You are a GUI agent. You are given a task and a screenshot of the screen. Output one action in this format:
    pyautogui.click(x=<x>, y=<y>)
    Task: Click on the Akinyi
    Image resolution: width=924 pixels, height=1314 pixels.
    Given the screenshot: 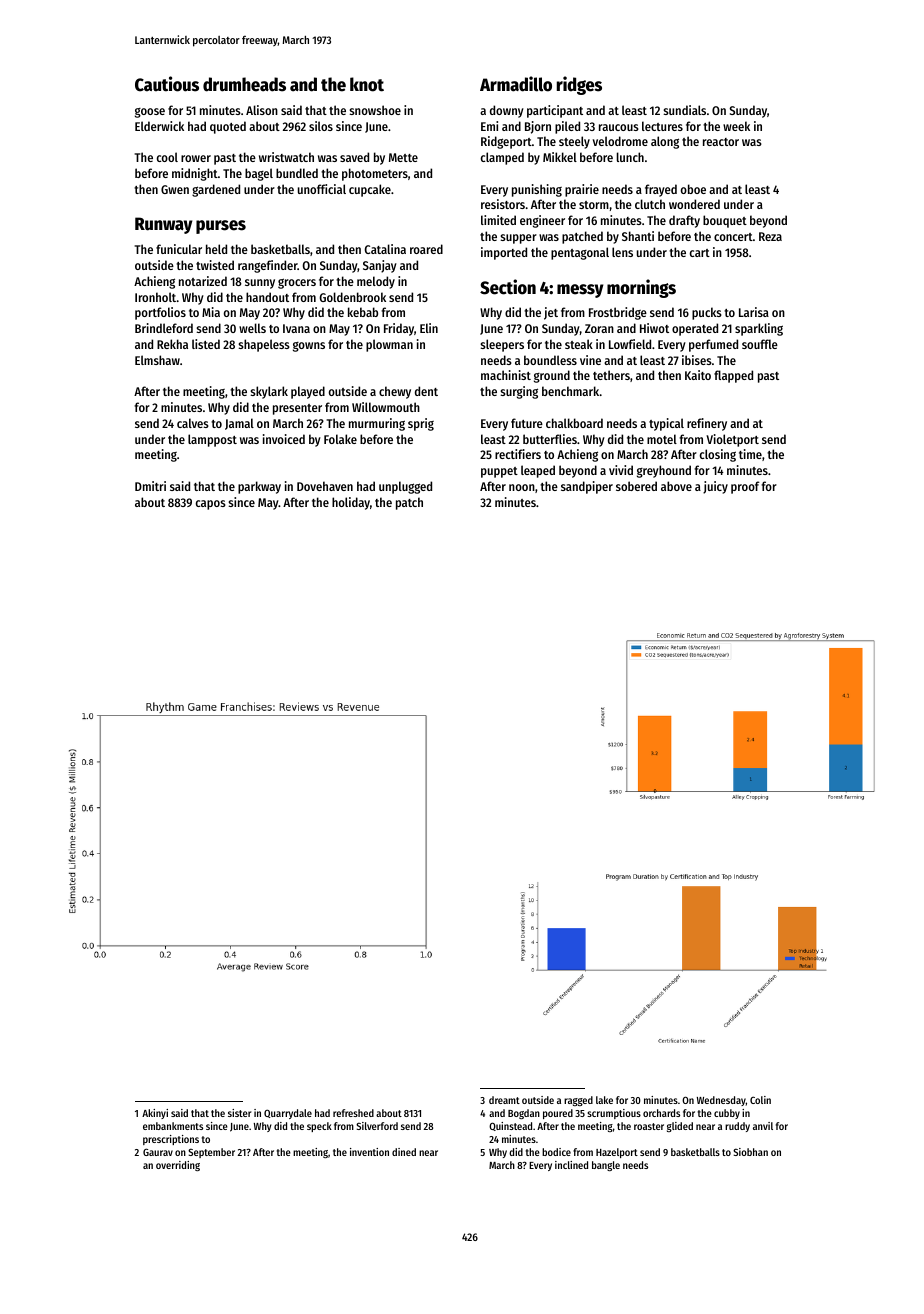 What is the action you would take?
    pyautogui.click(x=155, y=1114)
